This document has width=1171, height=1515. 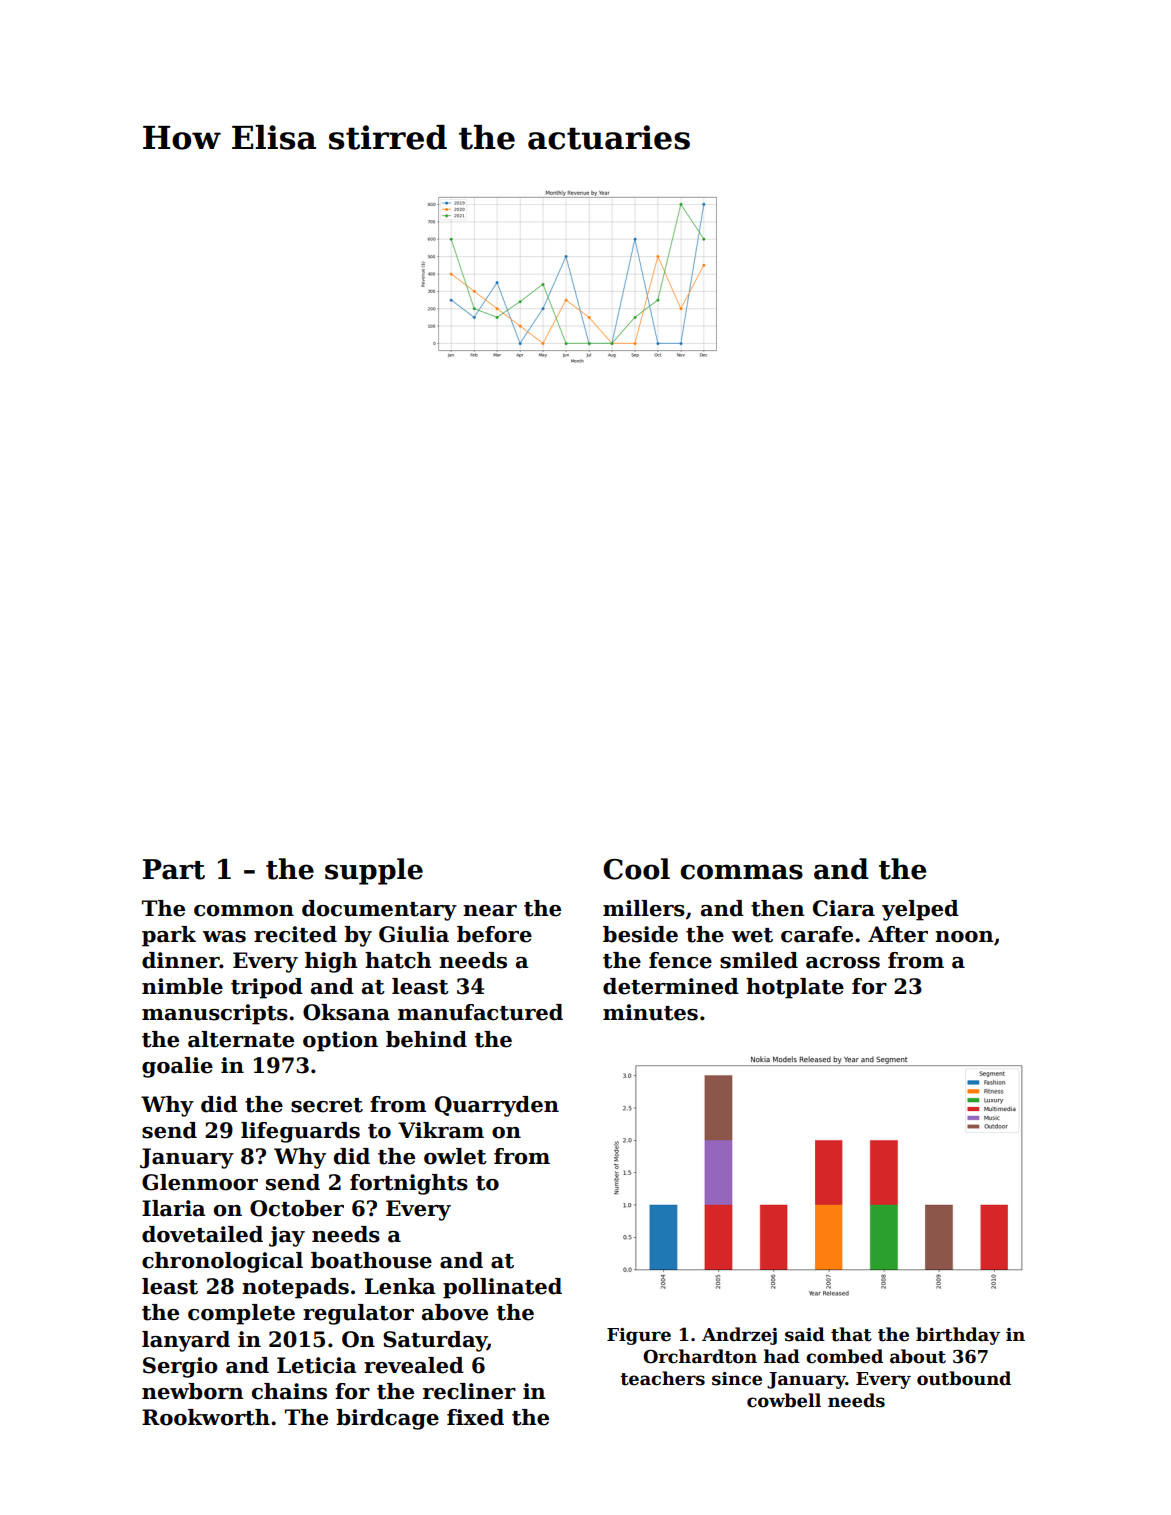 What do you see at coordinates (497, 1106) in the document?
I see `Quarryden` at bounding box center [497, 1106].
